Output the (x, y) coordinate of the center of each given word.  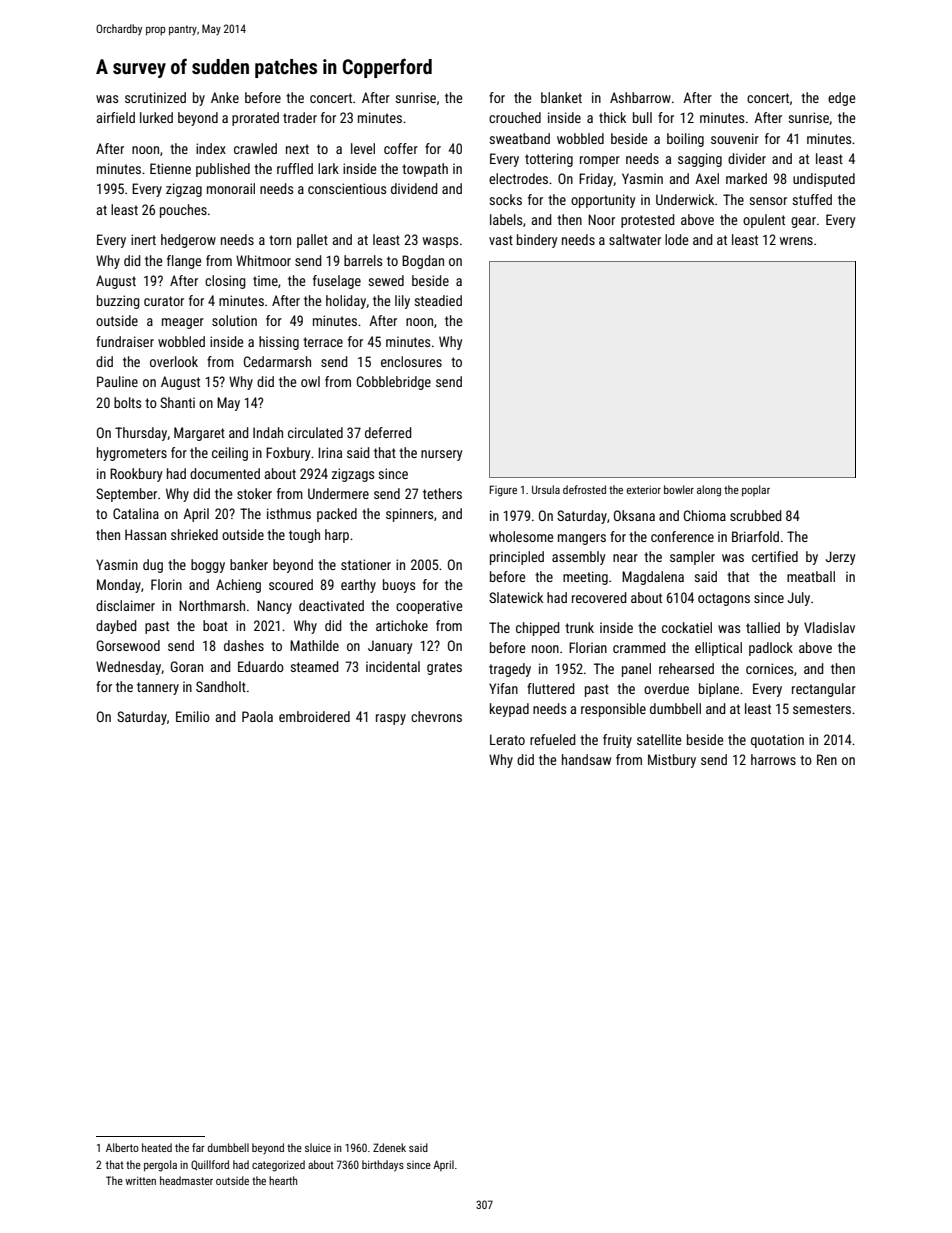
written (140, 1180)
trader (300, 117)
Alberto (122, 1147)
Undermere (338, 493)
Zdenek (389, 1147)
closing (225, 282)
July (799, 599)
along (709, 491)
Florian (588, 647)
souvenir (735, 138)
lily (402, 302)
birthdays (383, 1166)
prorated (255, 119)
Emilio (193, 716)
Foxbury (288, 454)
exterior (644, 490)
